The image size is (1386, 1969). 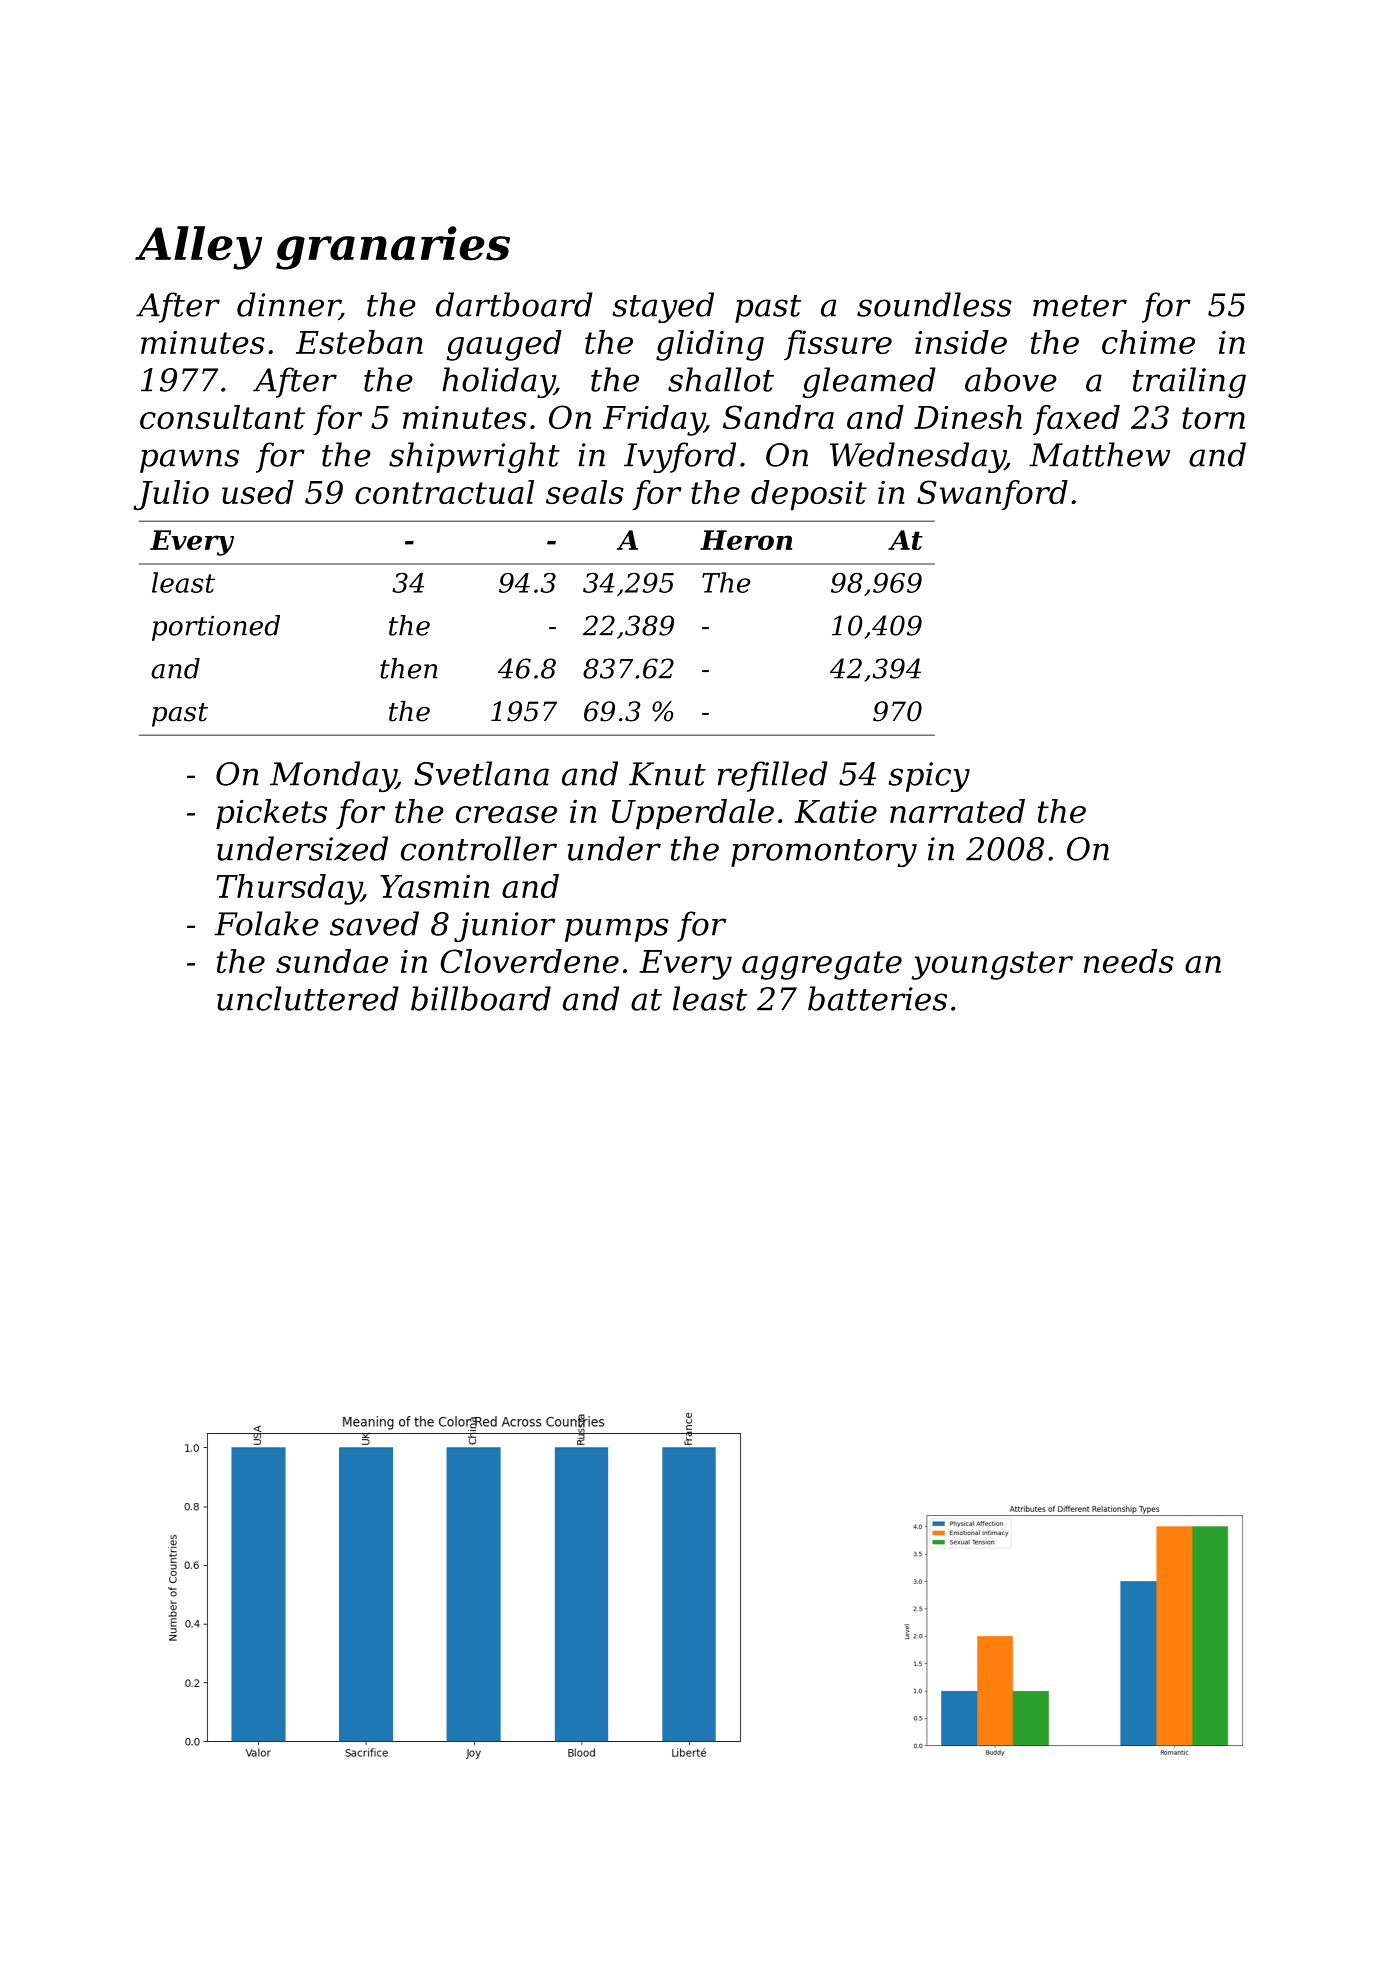 What do you see at coordinates (1129, 961) in the page?
I see `needs` at bounding box center [1129, 961].
